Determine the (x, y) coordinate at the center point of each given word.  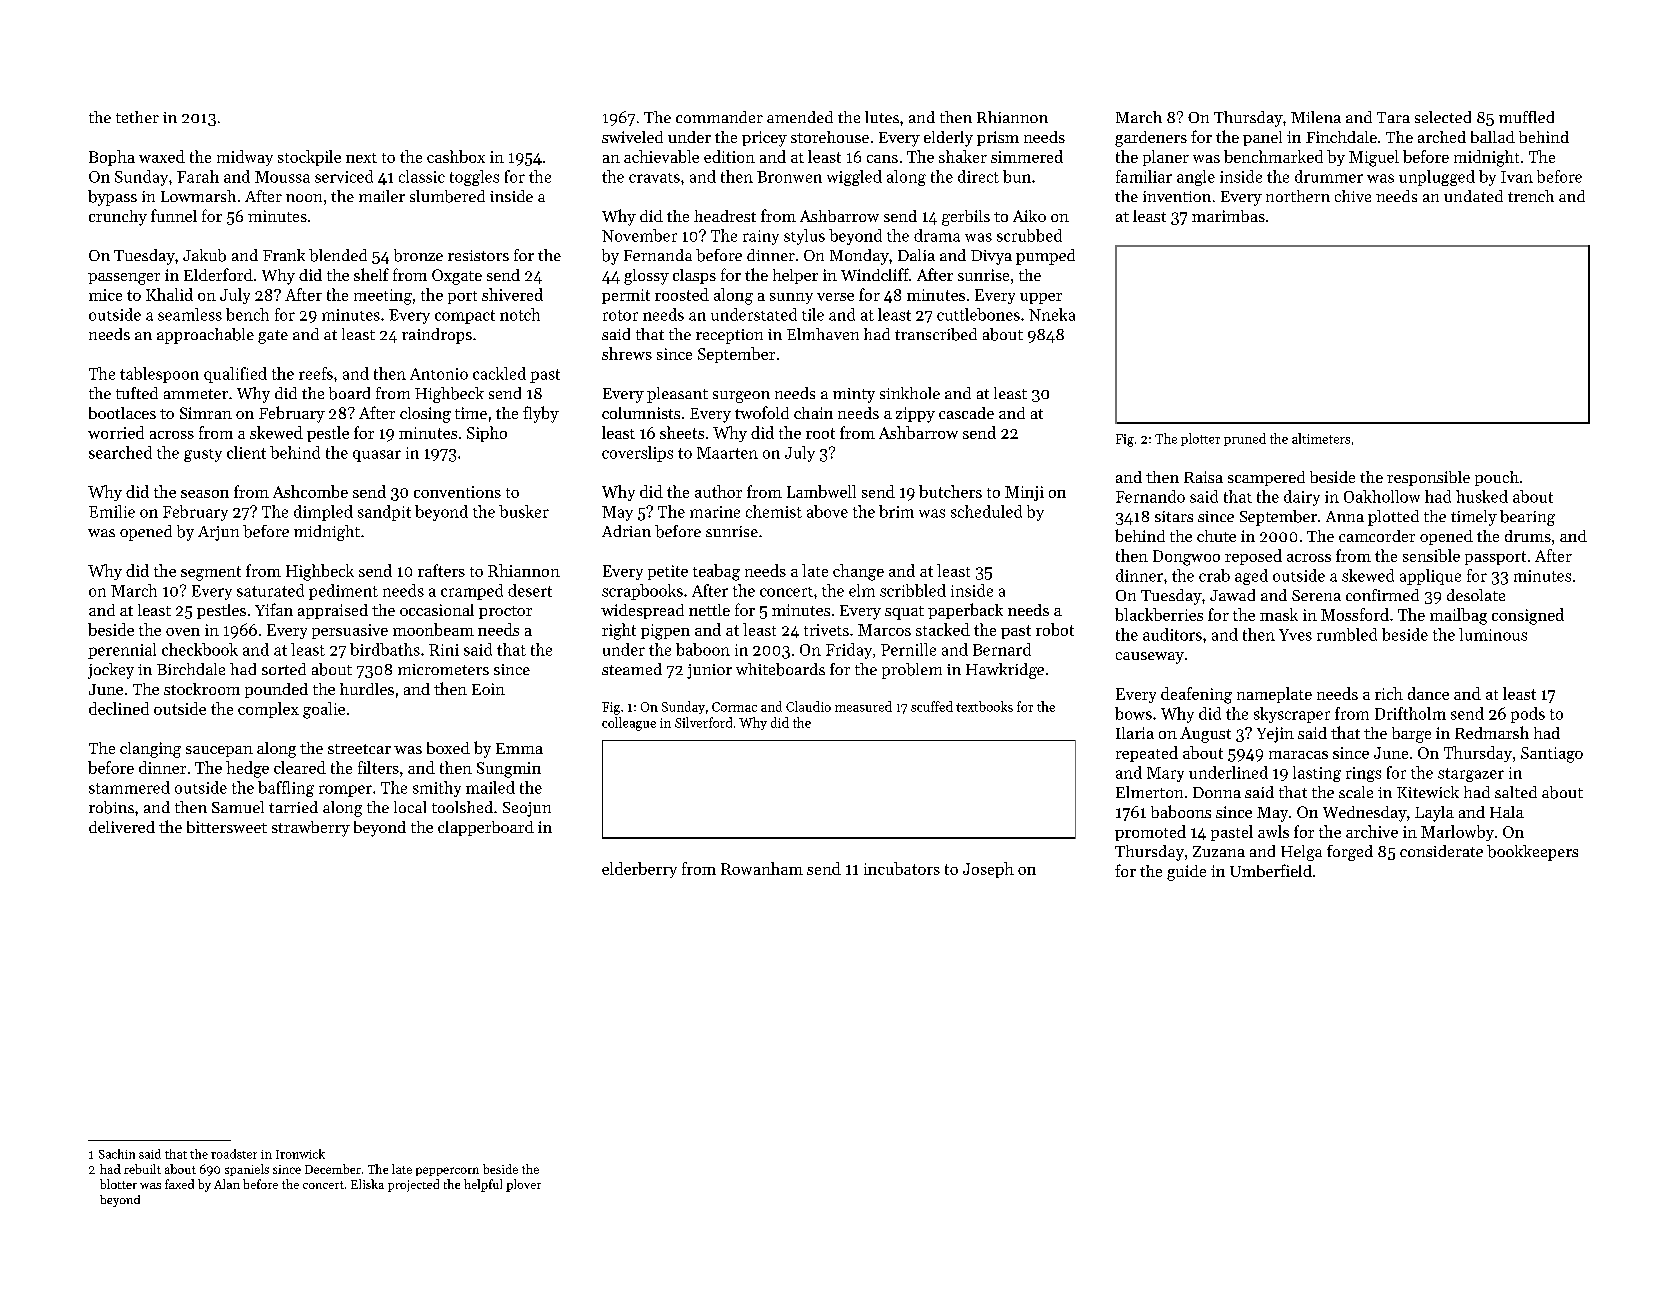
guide (1186, 873)
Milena (1316, 117)
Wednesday (1365, 814)
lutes (882, 117)
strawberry (311, 829)
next (361, 158)
